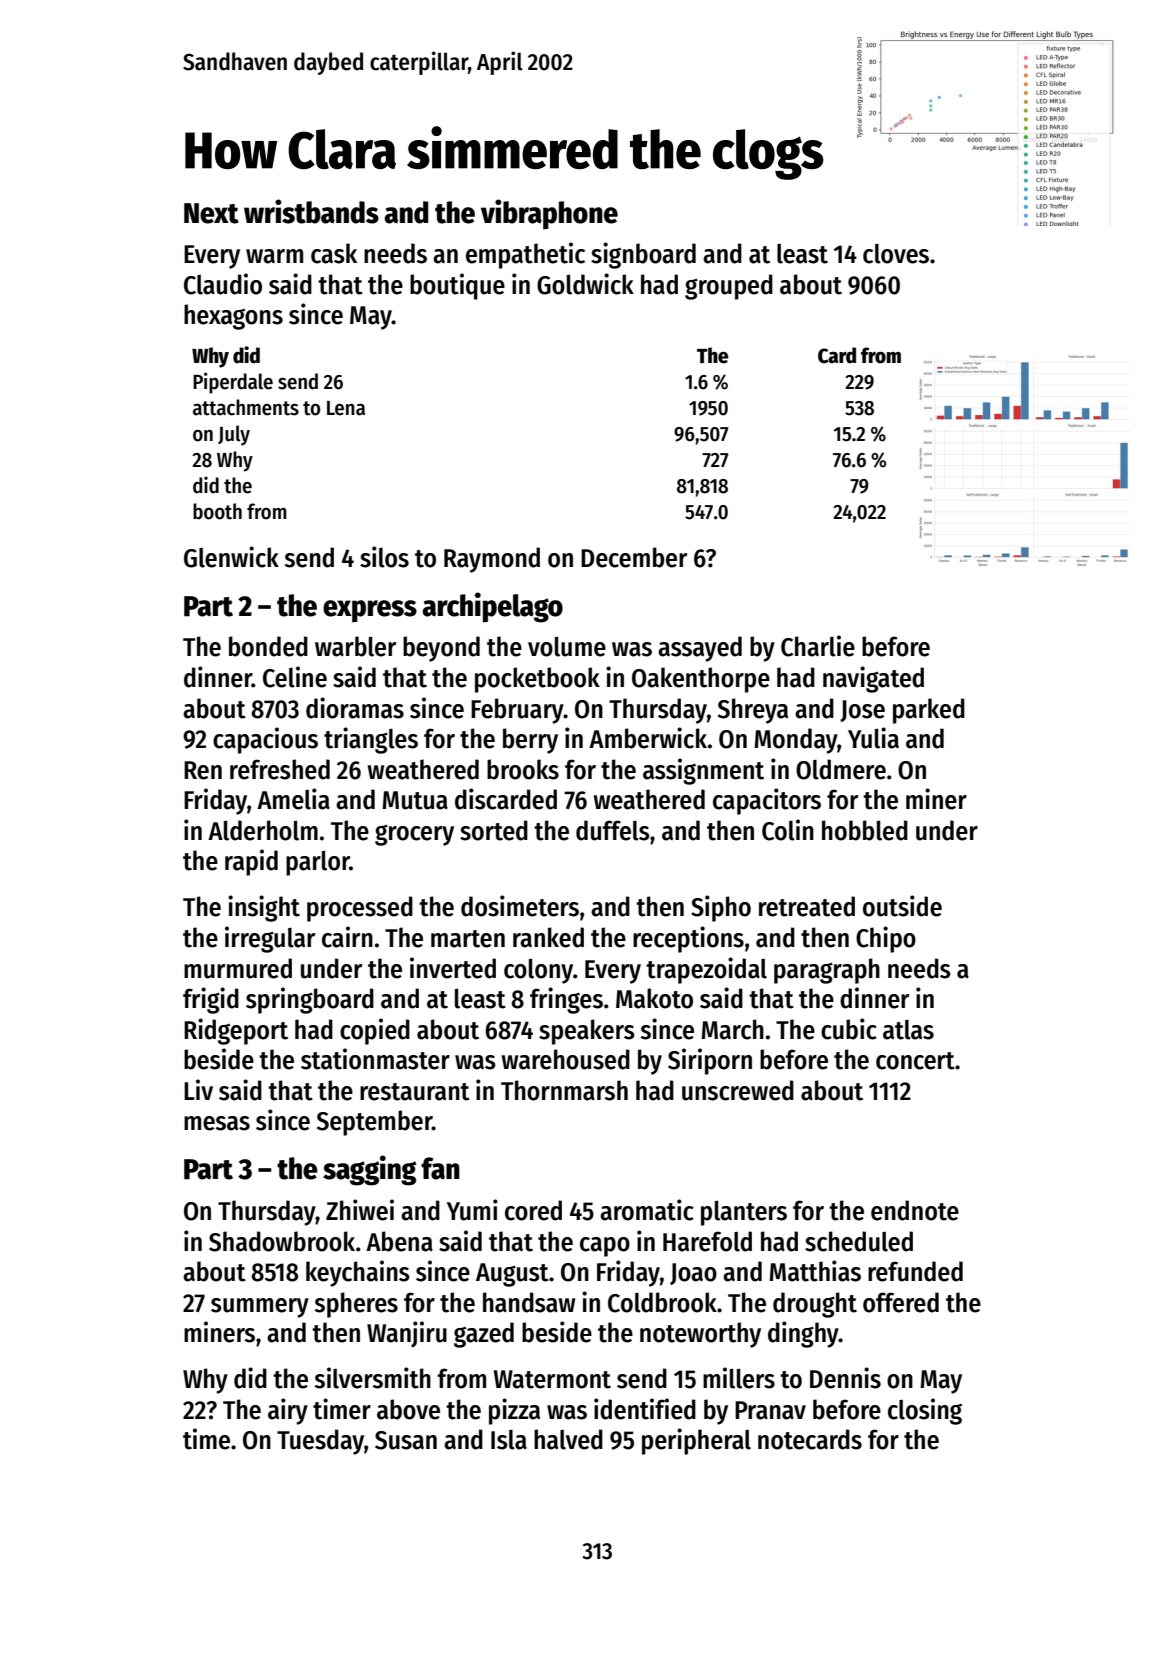 The image size is (1165, 1654). What do you see at coordinates (567, 647) in the page?
I see `volume` at bounding box center [567, 647].
